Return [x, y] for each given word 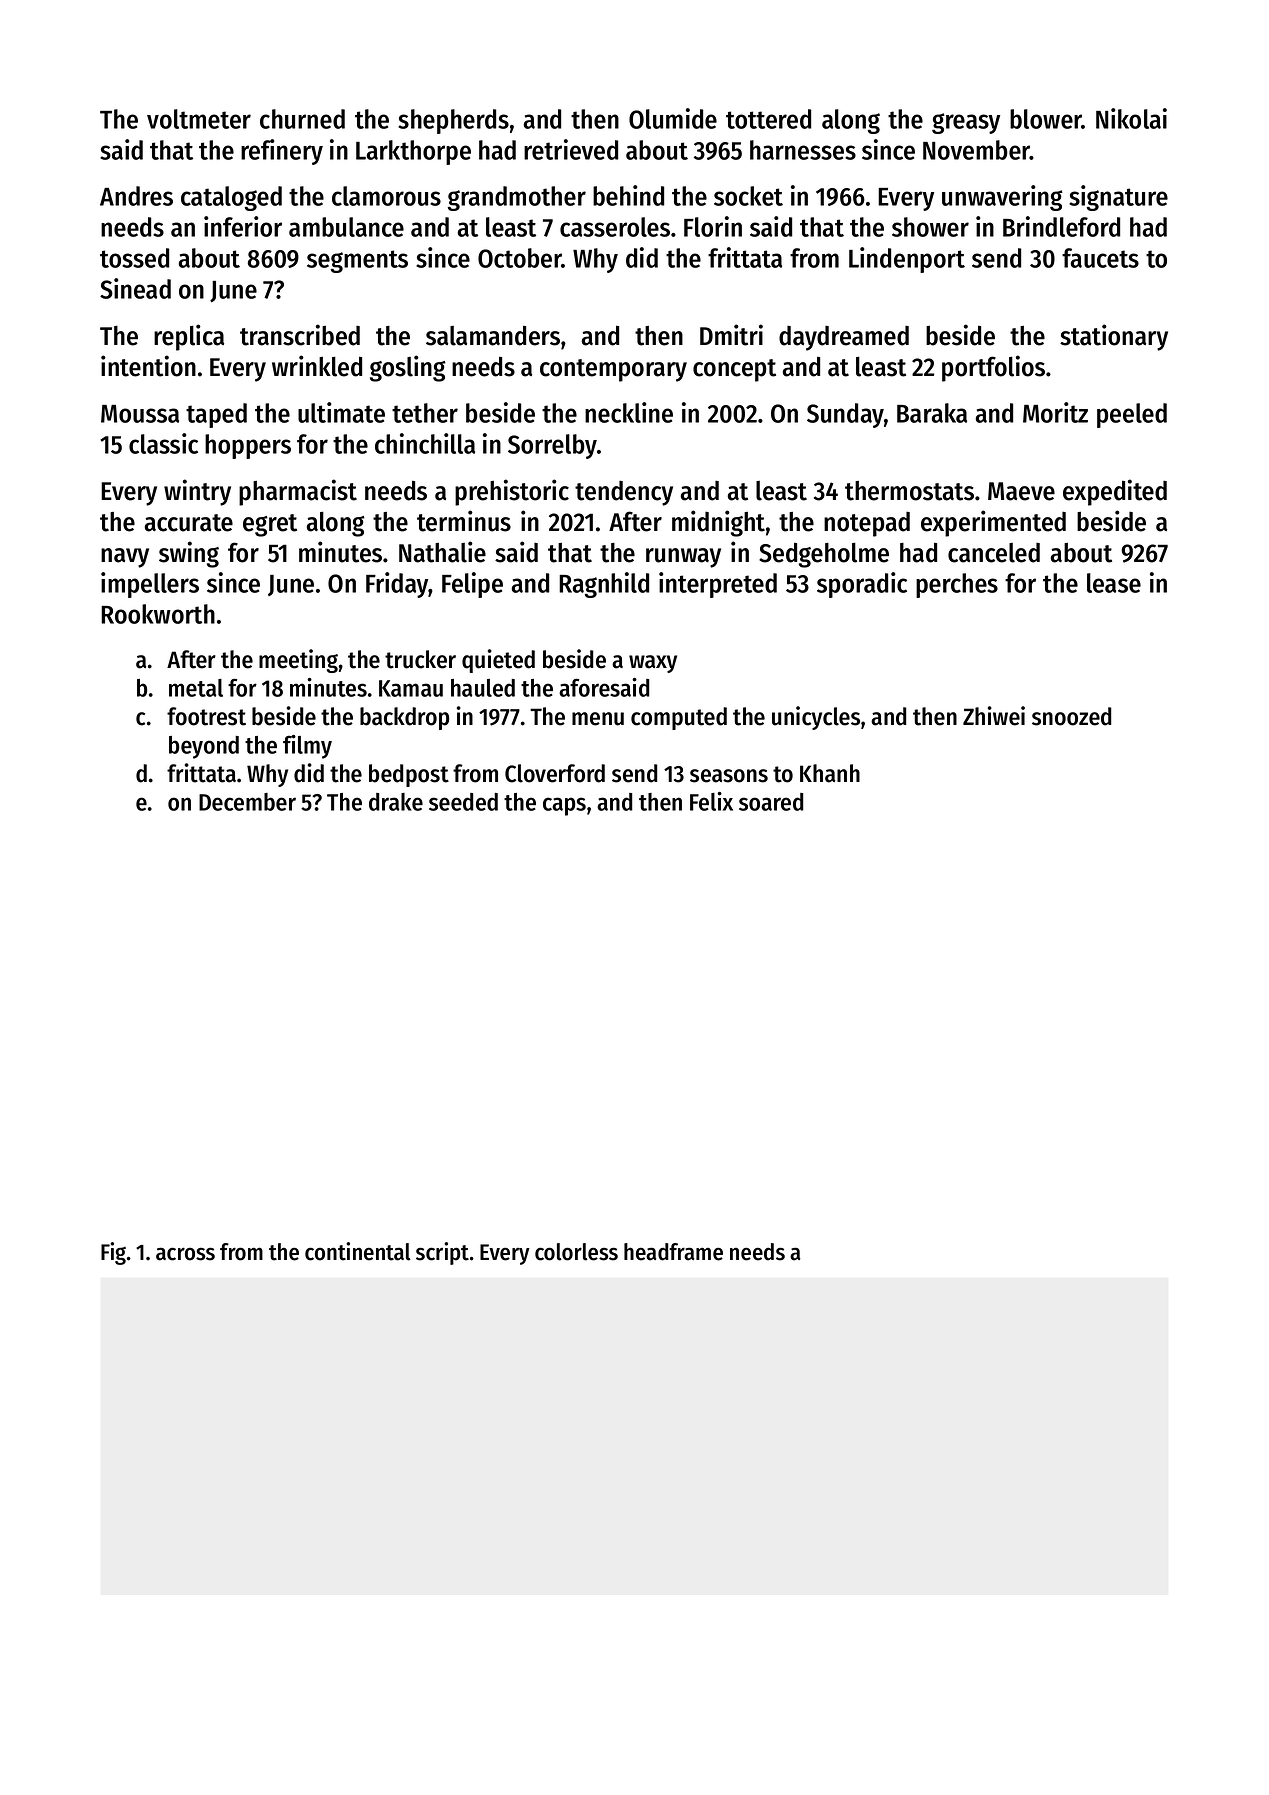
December [247, 802]
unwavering [1002, 198]
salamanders [493, 335]
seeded [463, 802]
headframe [673, 1252]
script [442, 1253]
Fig [113, 1253]
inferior [243, 226]
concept [734, 370]
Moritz [1055, 412]
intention [148, 366]
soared [771, 802]
